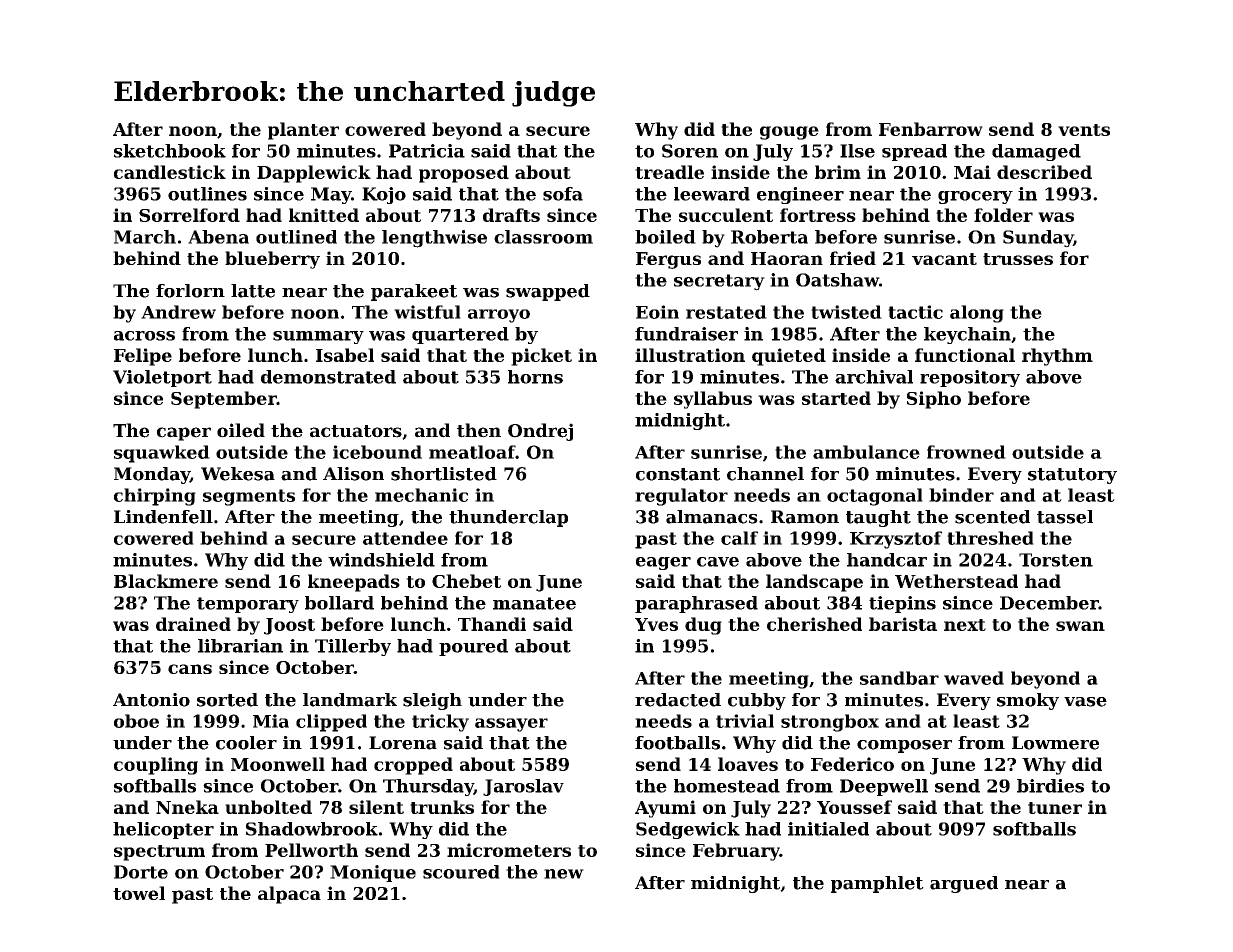 The height and width of the page is (952, 1233). I want to click on Wekesa, so click(238, 474).
